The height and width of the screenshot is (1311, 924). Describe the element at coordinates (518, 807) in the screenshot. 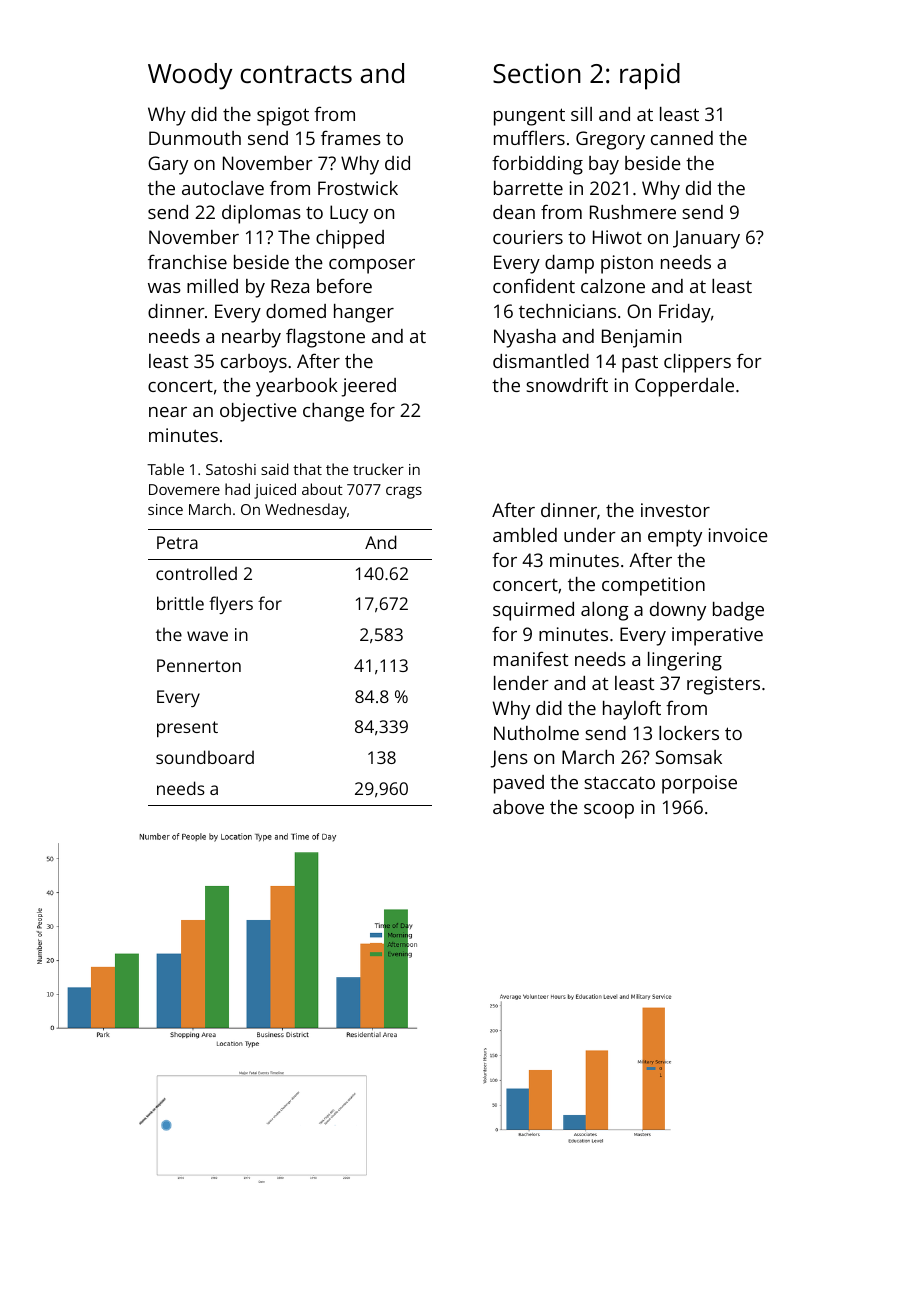

I see `above` at that location.
